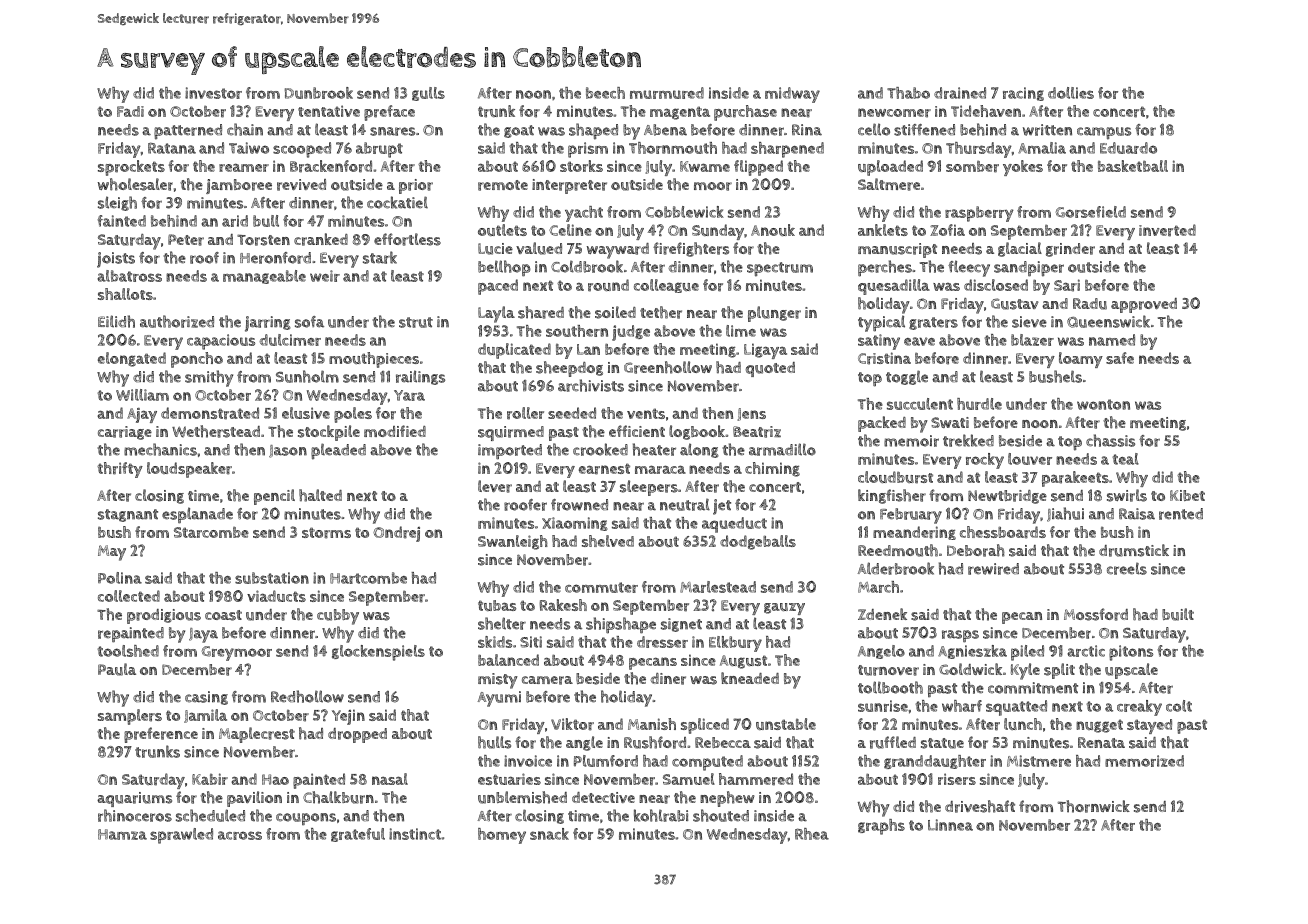  I want to click on safe, so click(1120, 358).
